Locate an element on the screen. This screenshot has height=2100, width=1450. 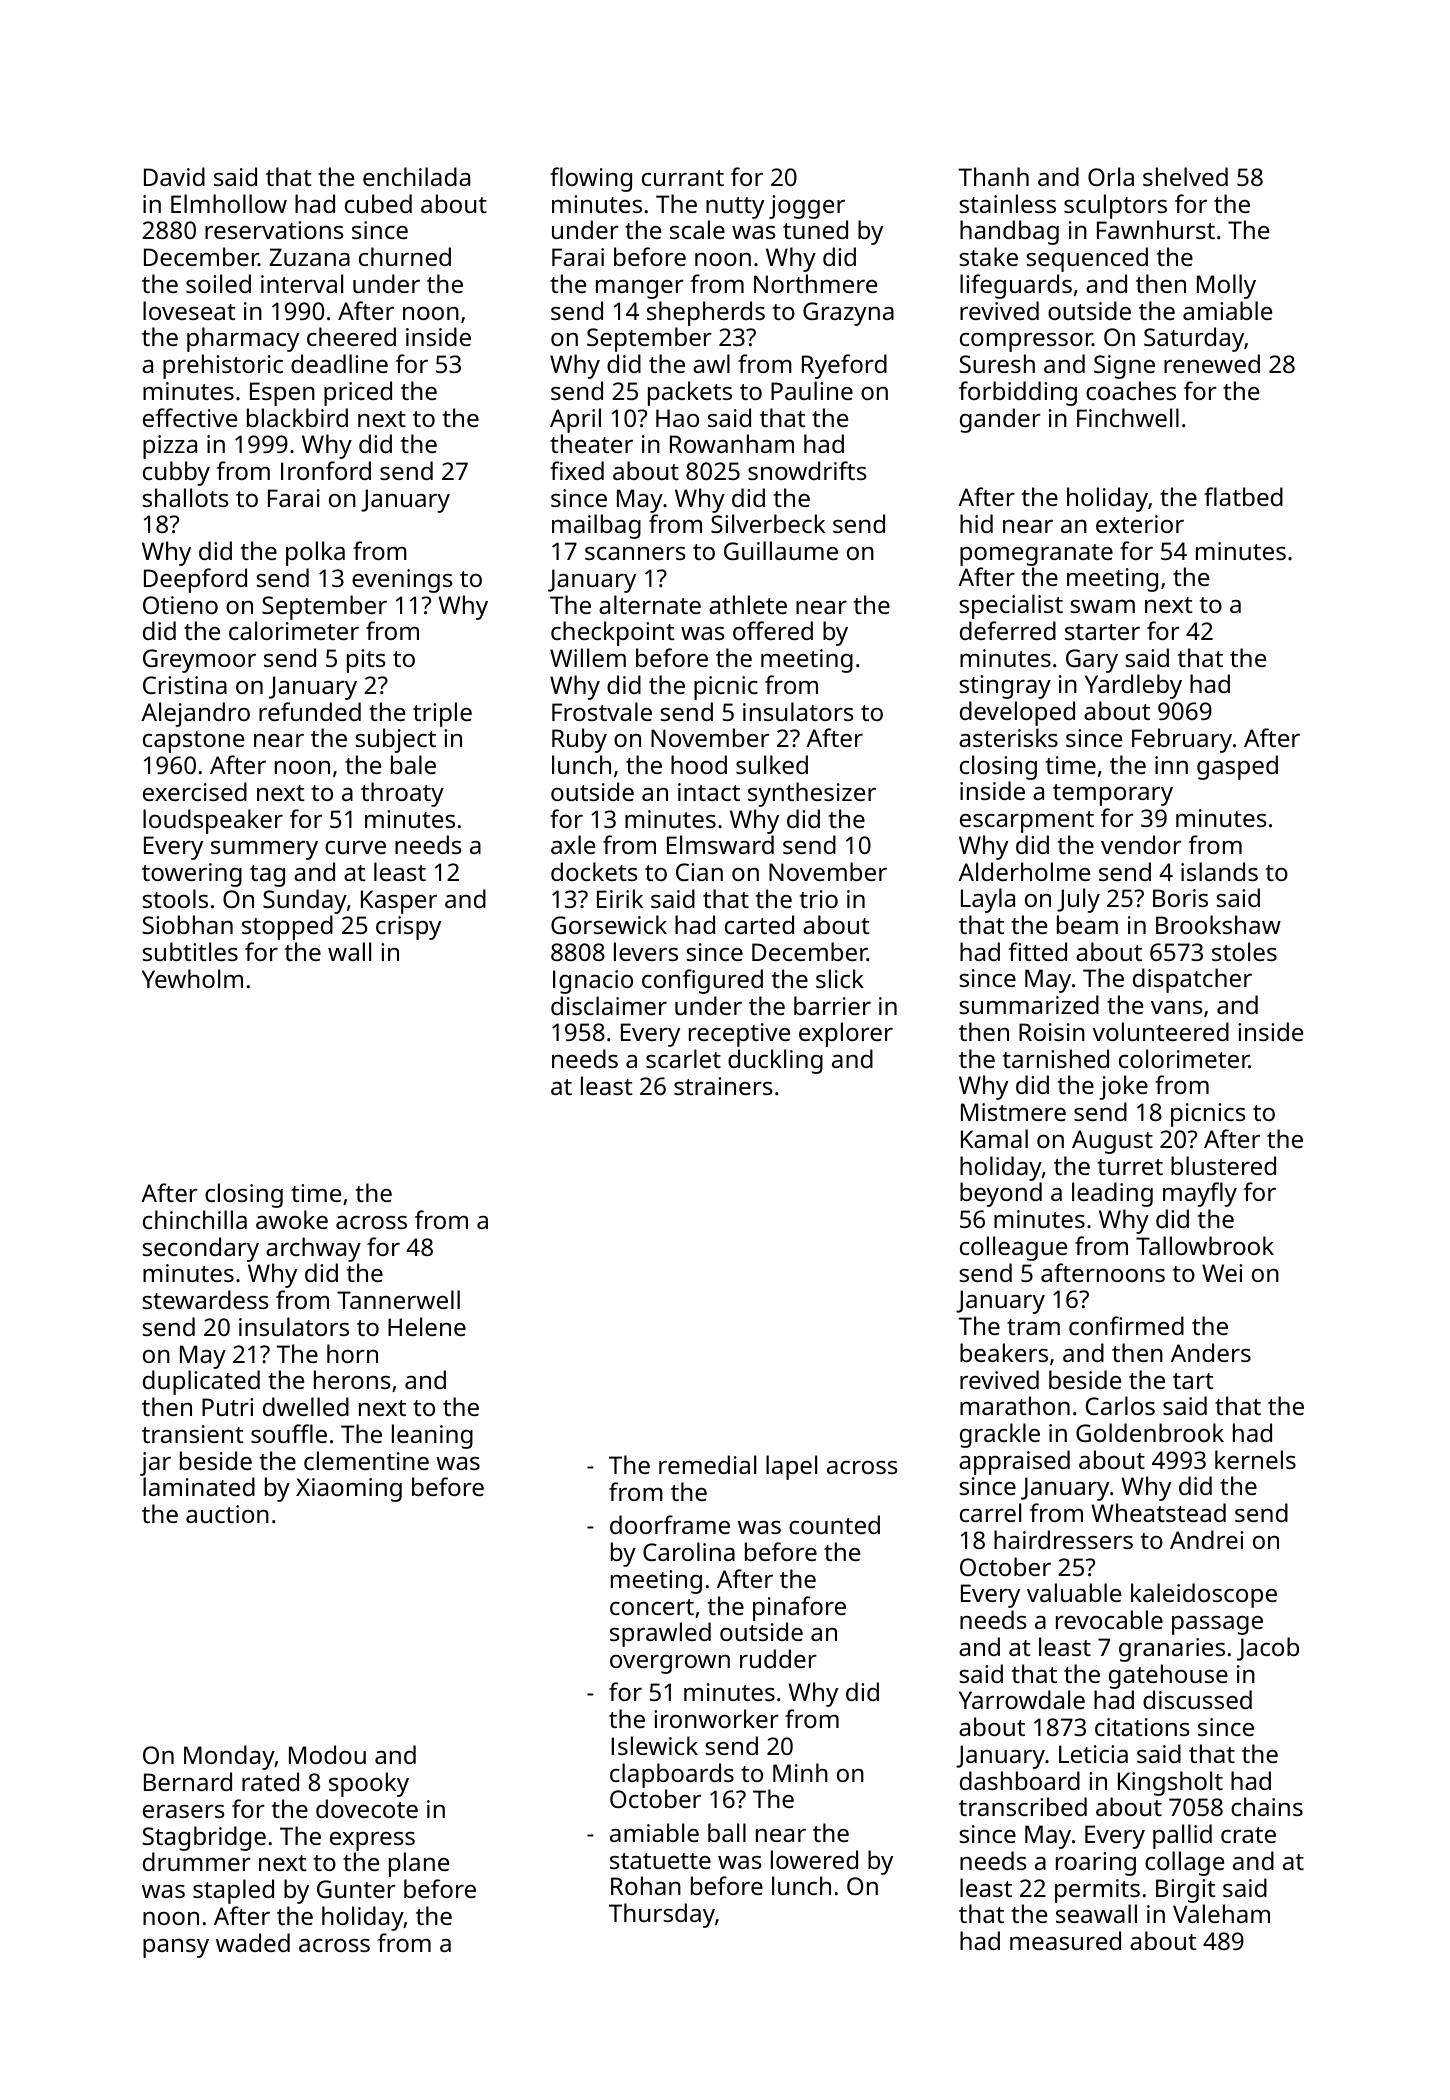
Deepford is located at coordinates (195, 580).
